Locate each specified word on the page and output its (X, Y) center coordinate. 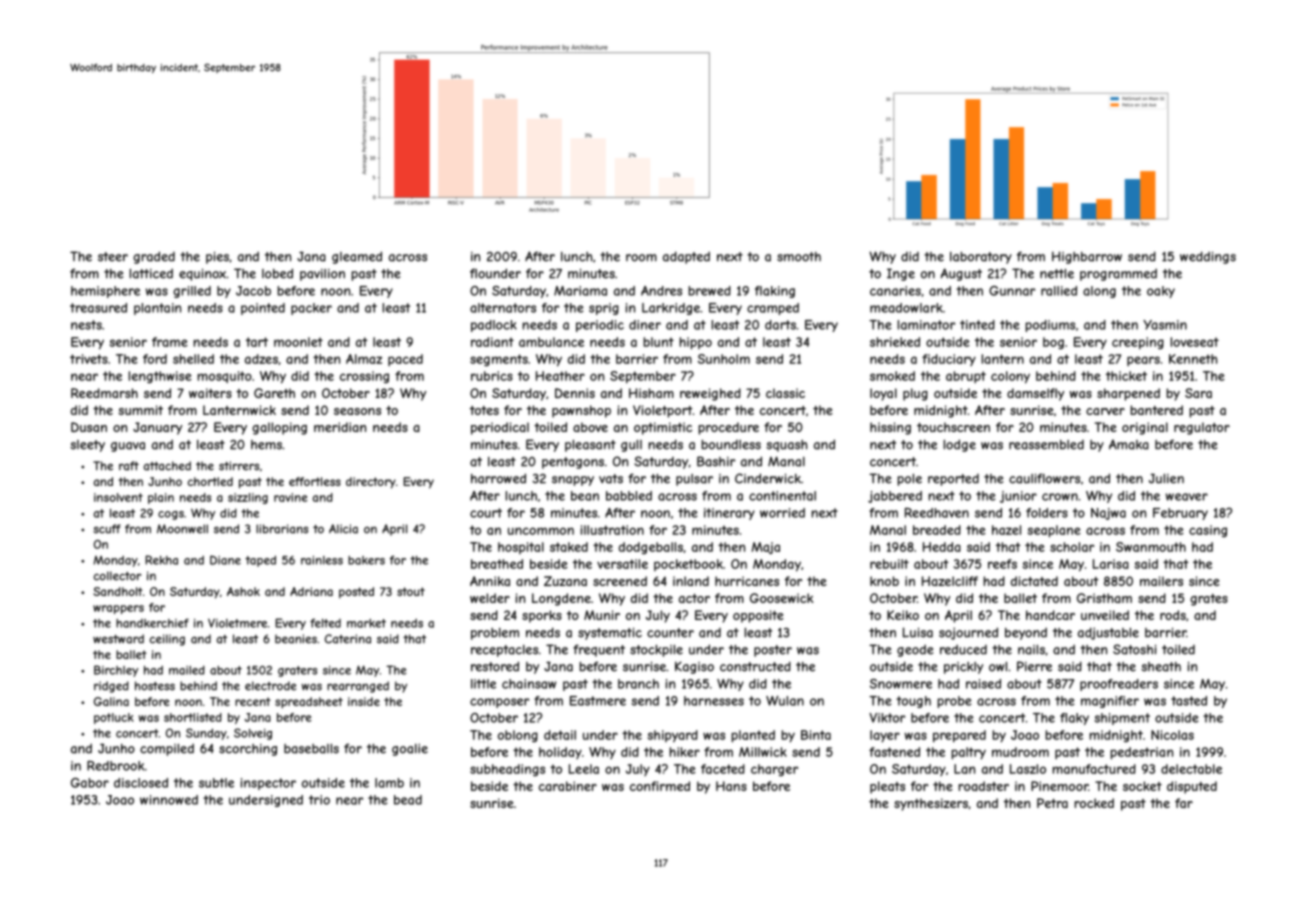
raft (129, 466)
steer (113, 257)
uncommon (541, 531)
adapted (686, 257)
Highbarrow (1087, 257)
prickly (963, 668)
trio (319, 800)
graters (297, 671)
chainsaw (529, 684)
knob (884, 581)
